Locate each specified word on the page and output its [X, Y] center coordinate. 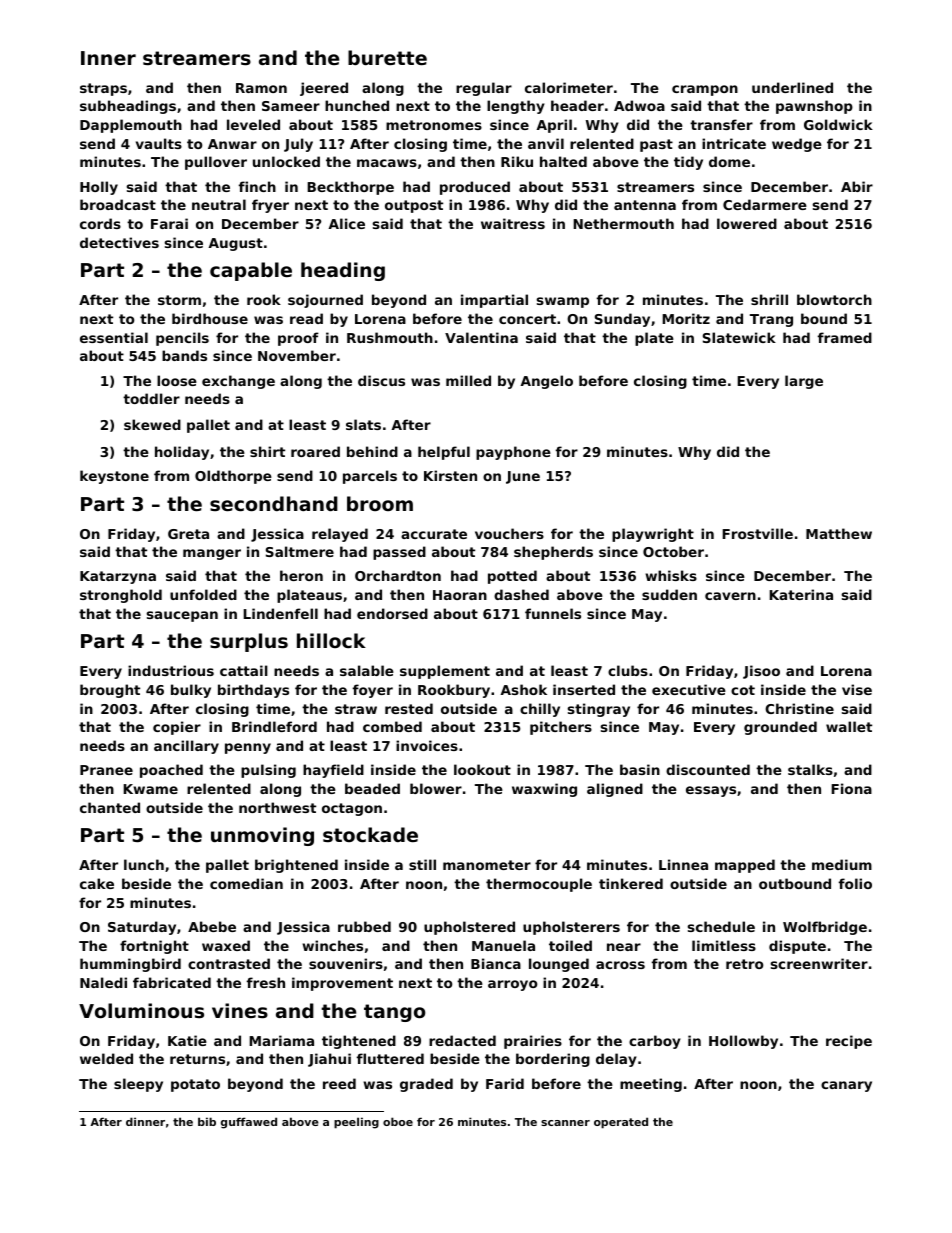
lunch [144, 864]
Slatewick [739, 337]
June [523, 477]
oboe [398, 1121]
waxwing [544, 790]
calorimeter [569, 87]
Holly [99, 188]
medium [842, 864]
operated [621, 1123]
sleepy [138, 1085]
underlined [792, 87]
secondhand [274, 503]
